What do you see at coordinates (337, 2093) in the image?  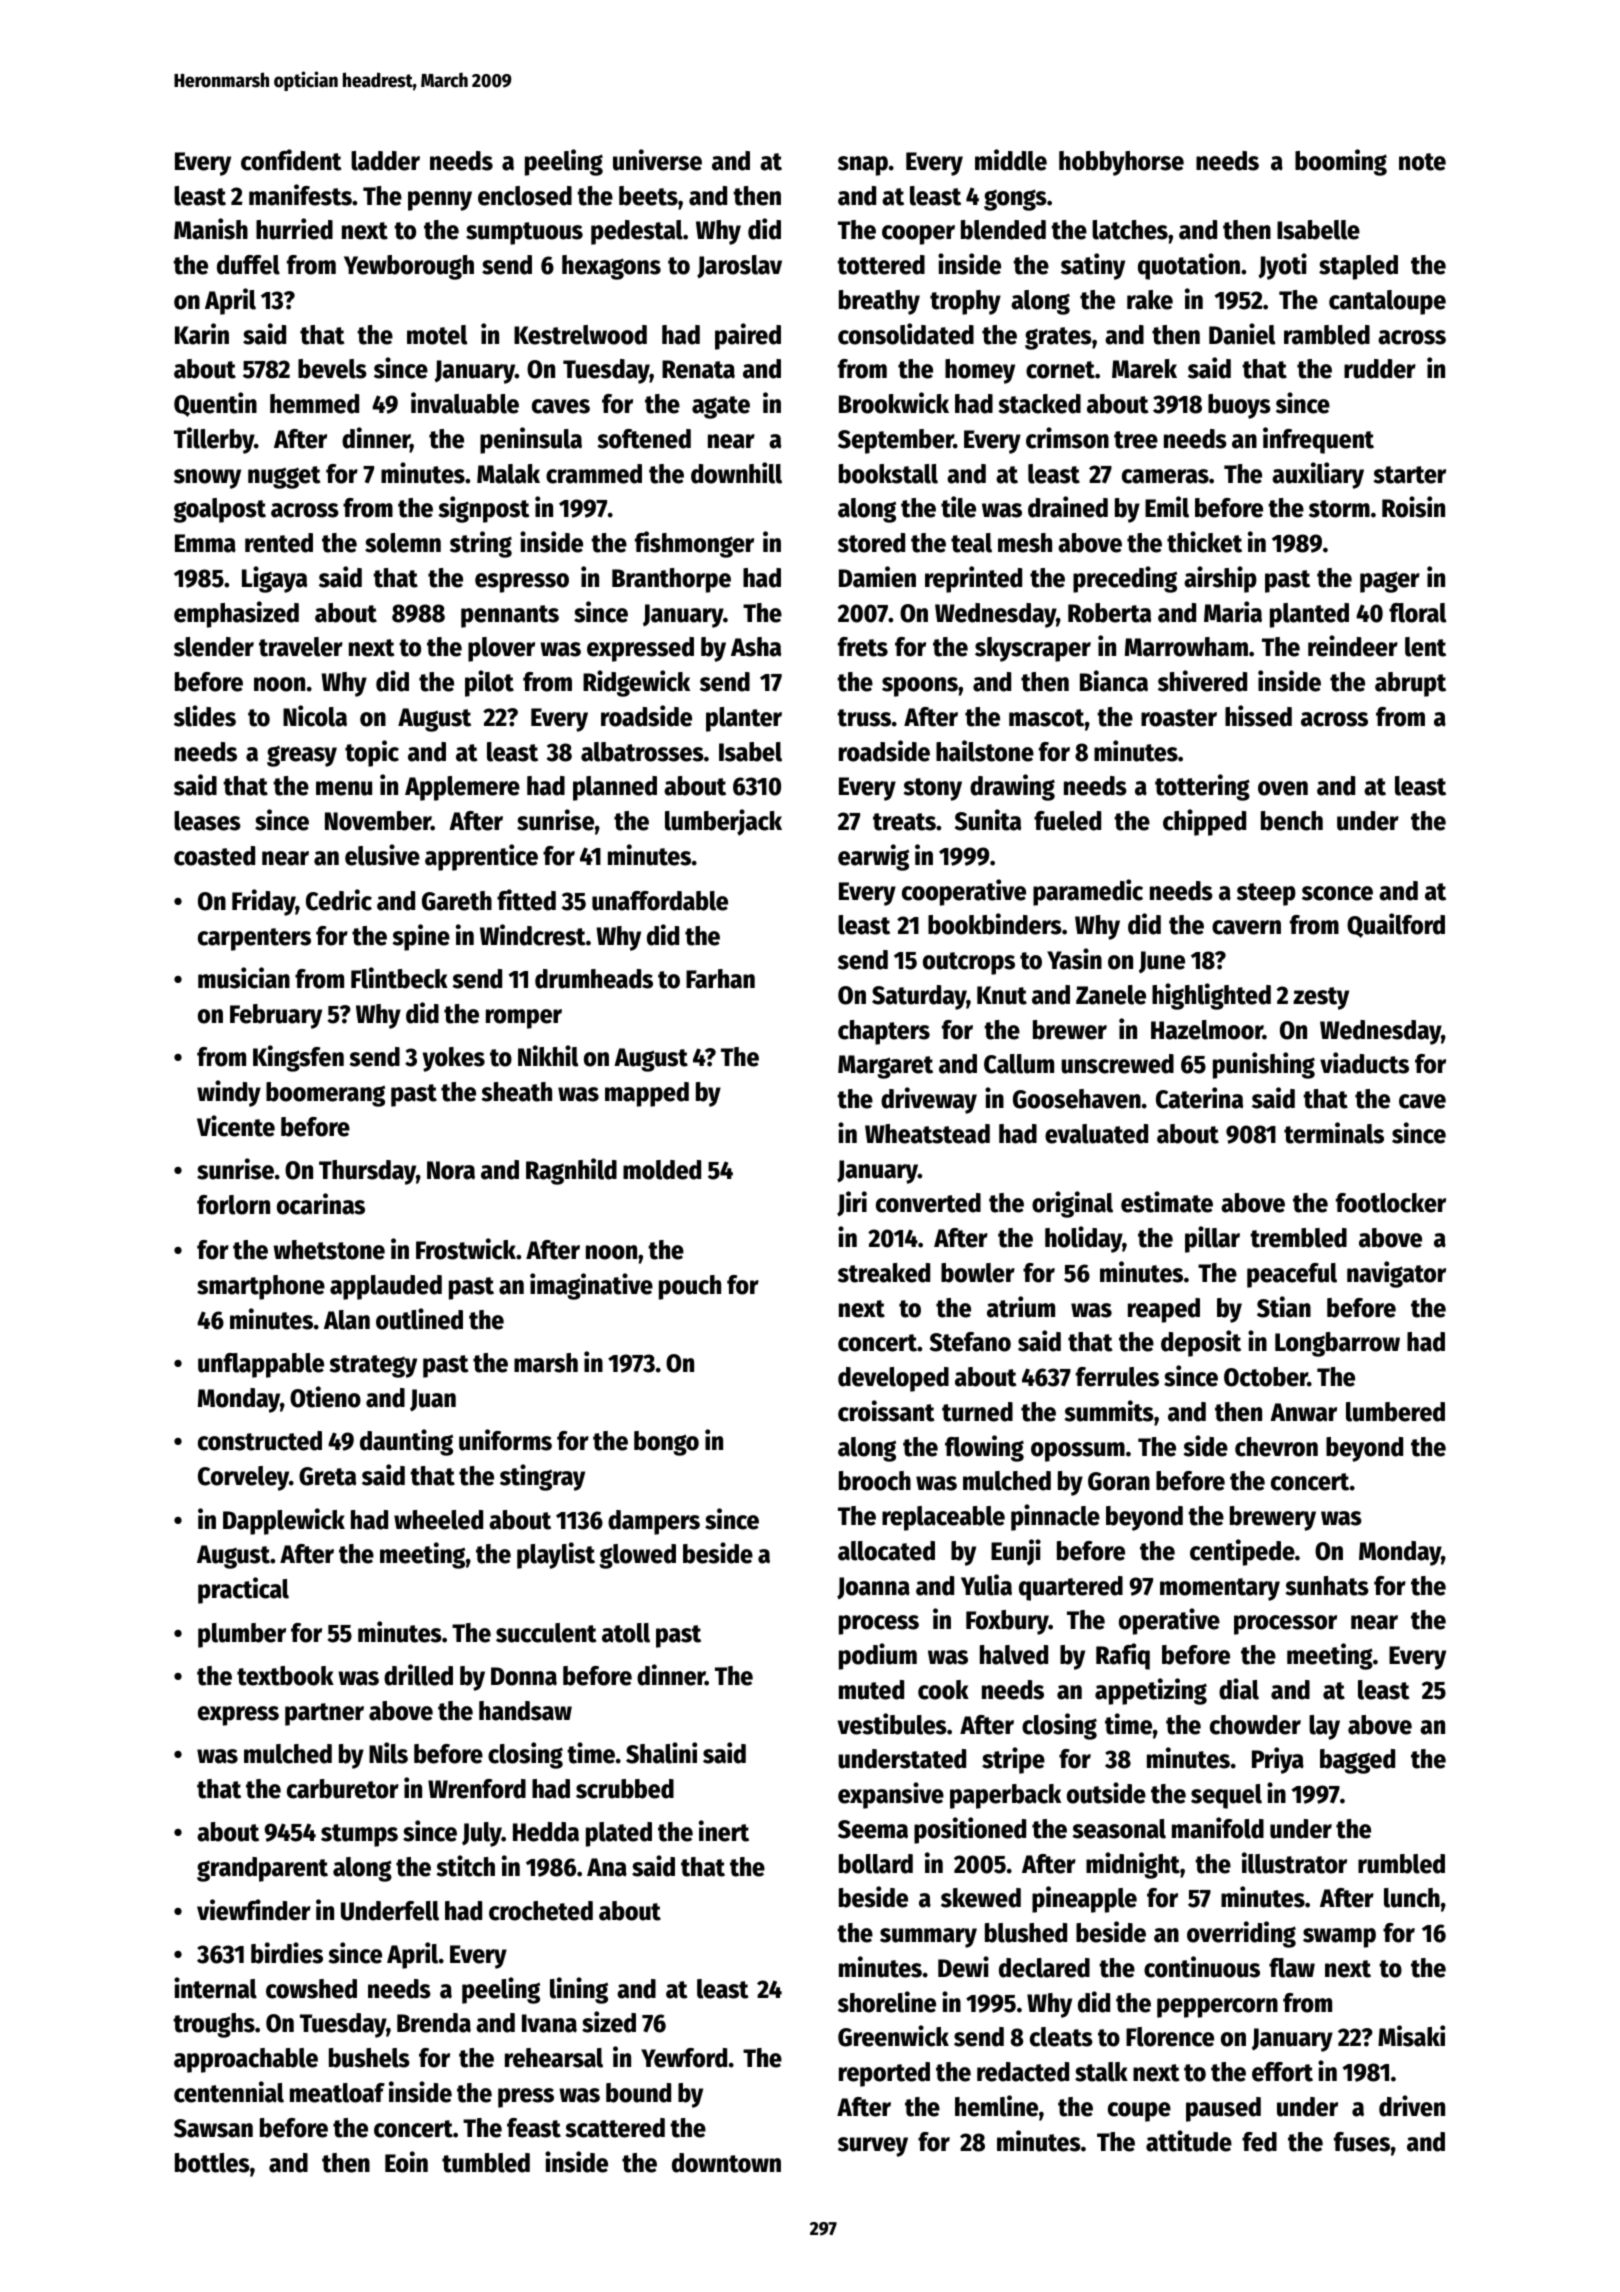 I see `meatloaf` at bounding box center [337, 2093].
